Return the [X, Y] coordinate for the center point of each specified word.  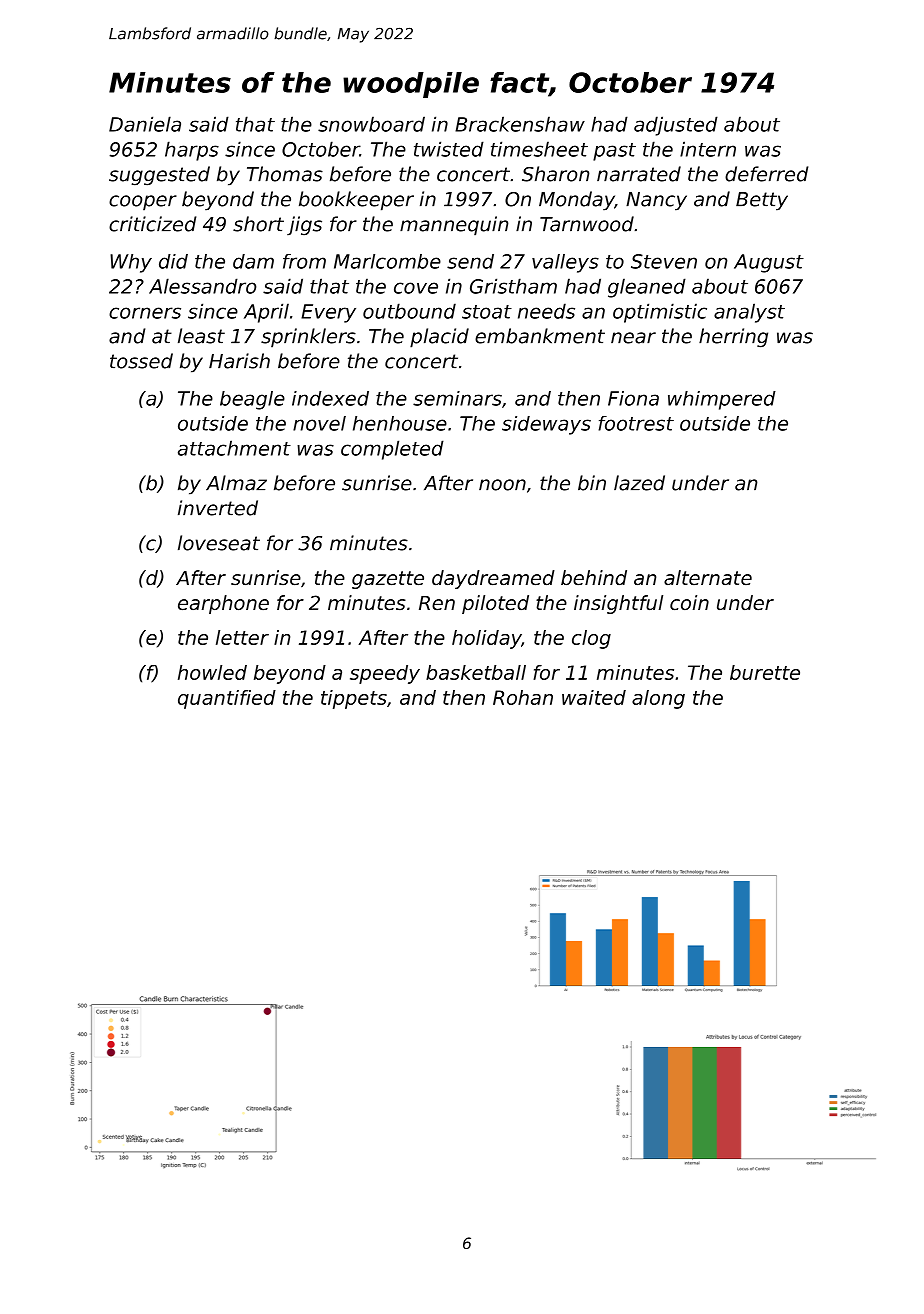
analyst [749, 313]
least [201, 336]
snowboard [371, 124]
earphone [223, 604]
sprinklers [308, 338]
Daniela [145, 124]
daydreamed [493, 579]
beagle [252, 400]
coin [689, 603]
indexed [330, 398]
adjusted [676, 126]
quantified [227, 699]
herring [733, 338]
